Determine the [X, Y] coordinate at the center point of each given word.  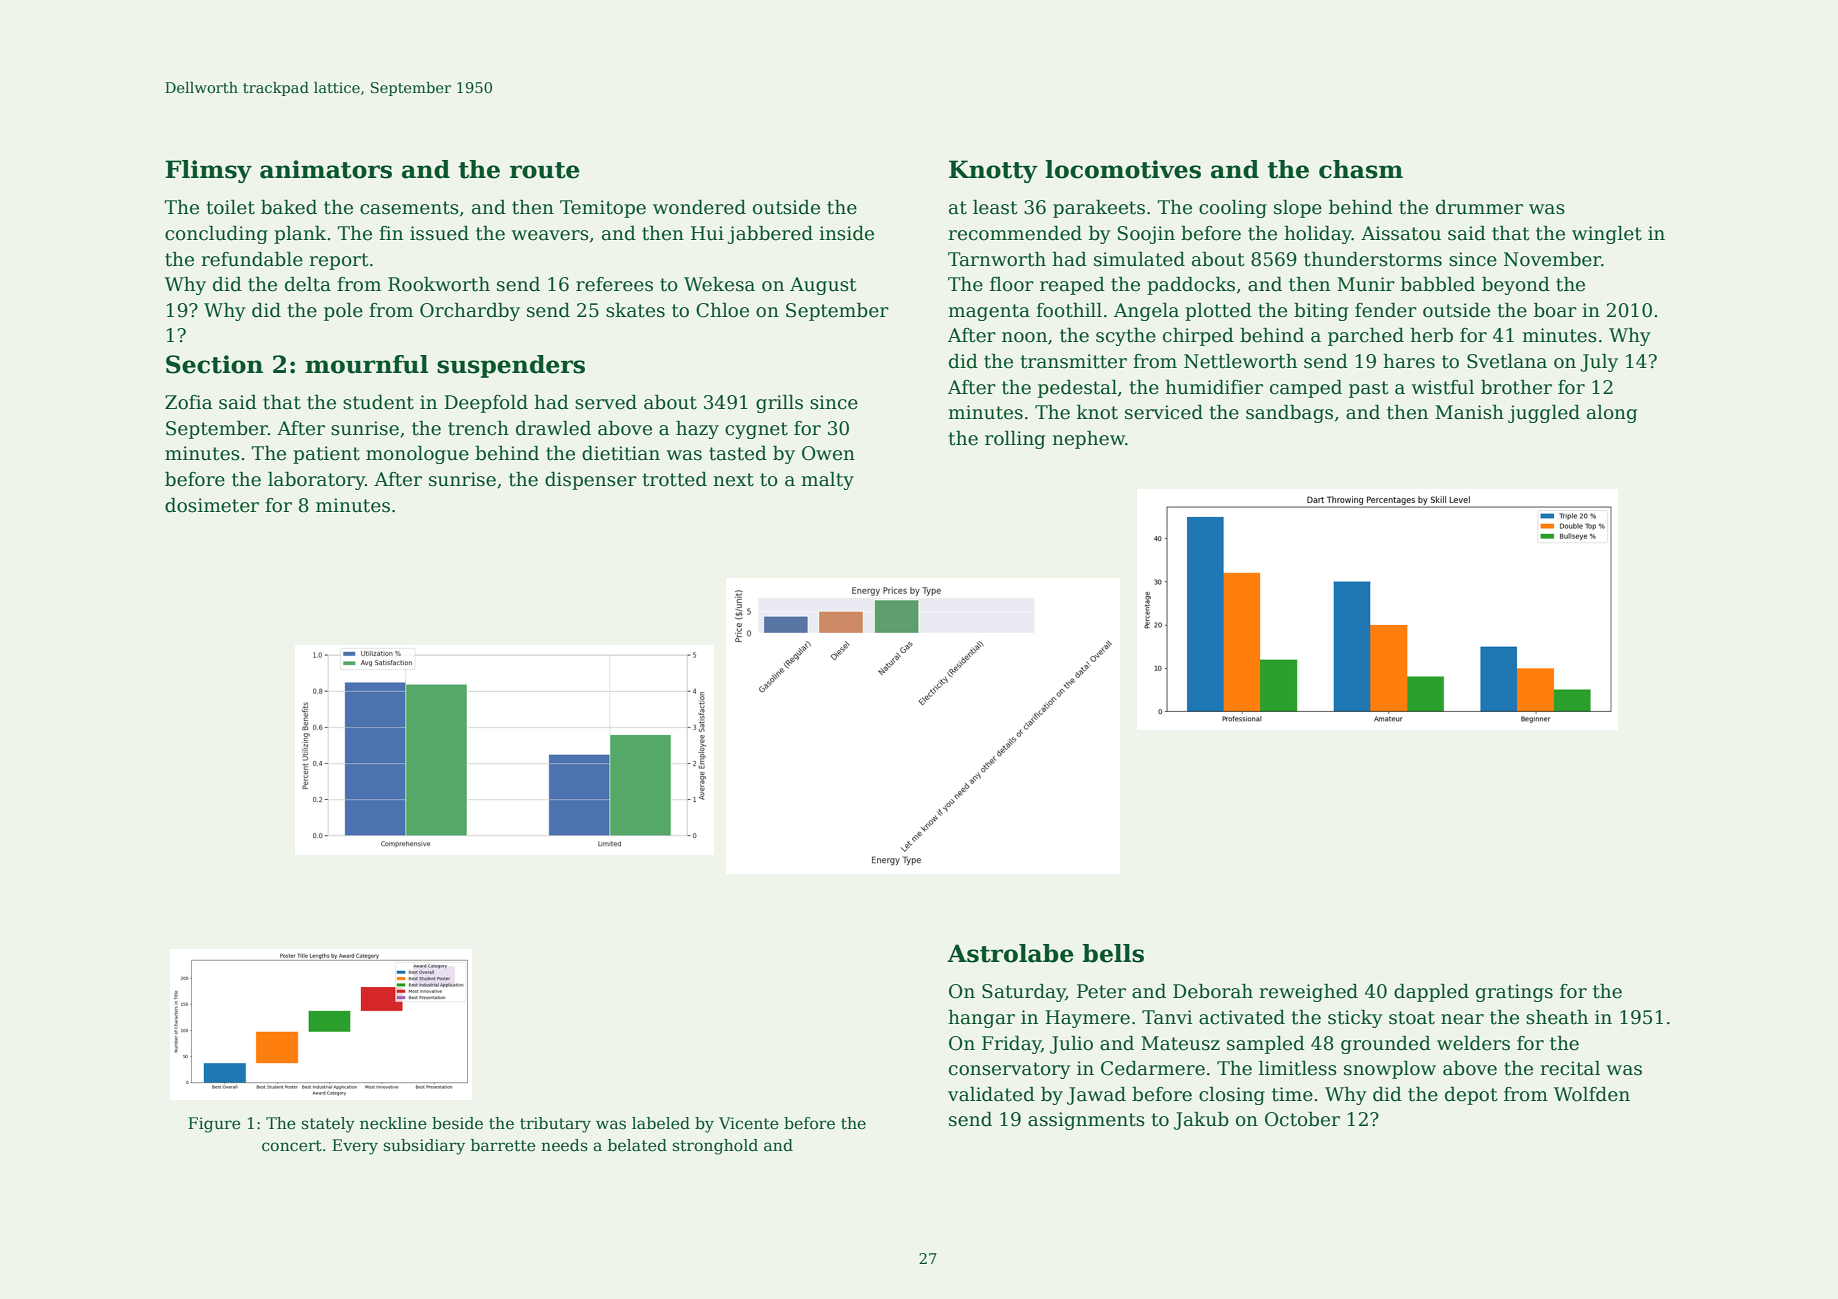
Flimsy [208, 171]
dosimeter [212, 505]
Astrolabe [1010, 953]
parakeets [1099, 209]
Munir [1366, 284]
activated [1242, 1017]
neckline [393, 1123]
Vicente [749, 1123]
